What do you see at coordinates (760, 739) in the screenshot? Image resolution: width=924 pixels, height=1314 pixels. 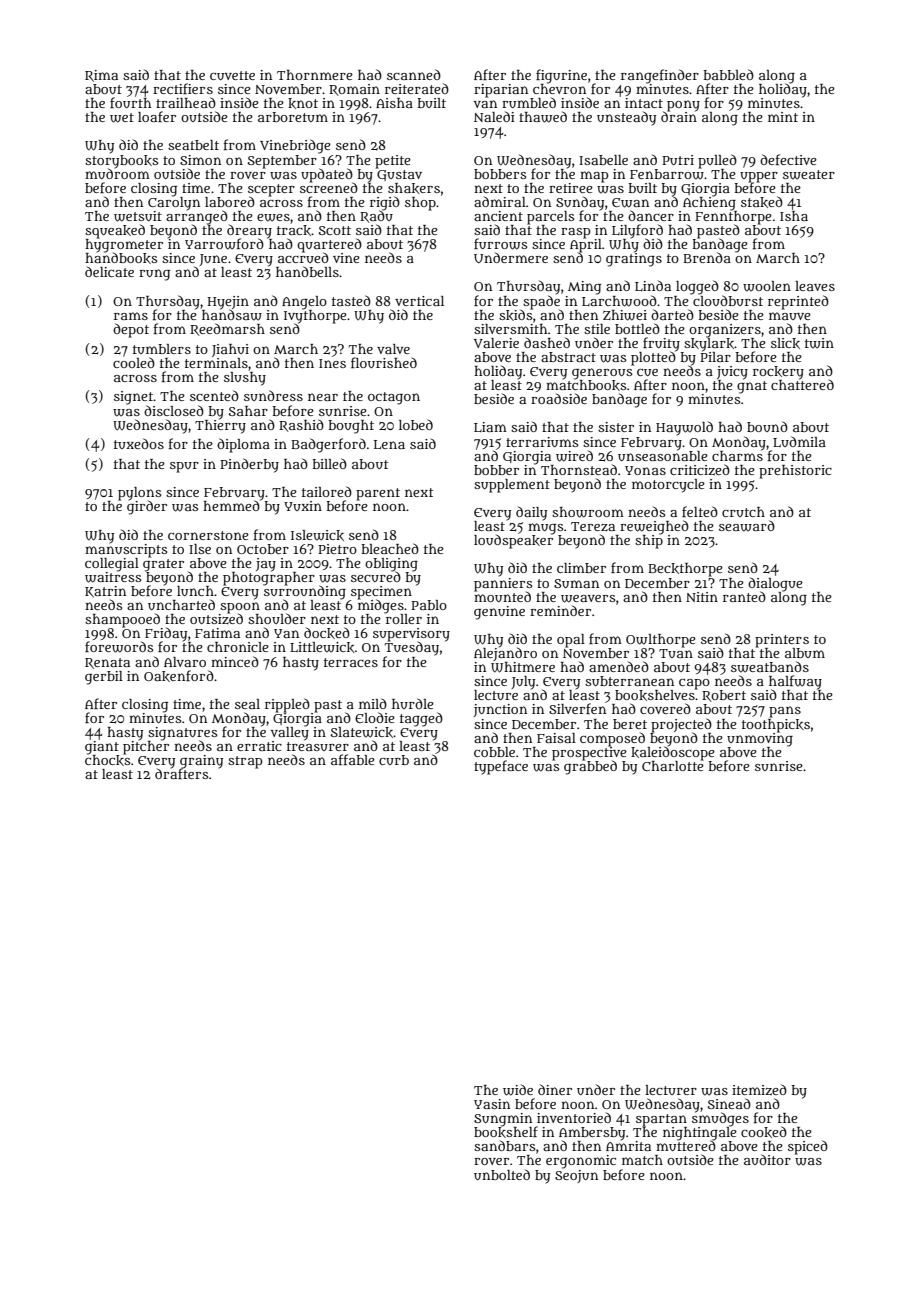 I see `unmoving` at bounding box center [760, 739].
